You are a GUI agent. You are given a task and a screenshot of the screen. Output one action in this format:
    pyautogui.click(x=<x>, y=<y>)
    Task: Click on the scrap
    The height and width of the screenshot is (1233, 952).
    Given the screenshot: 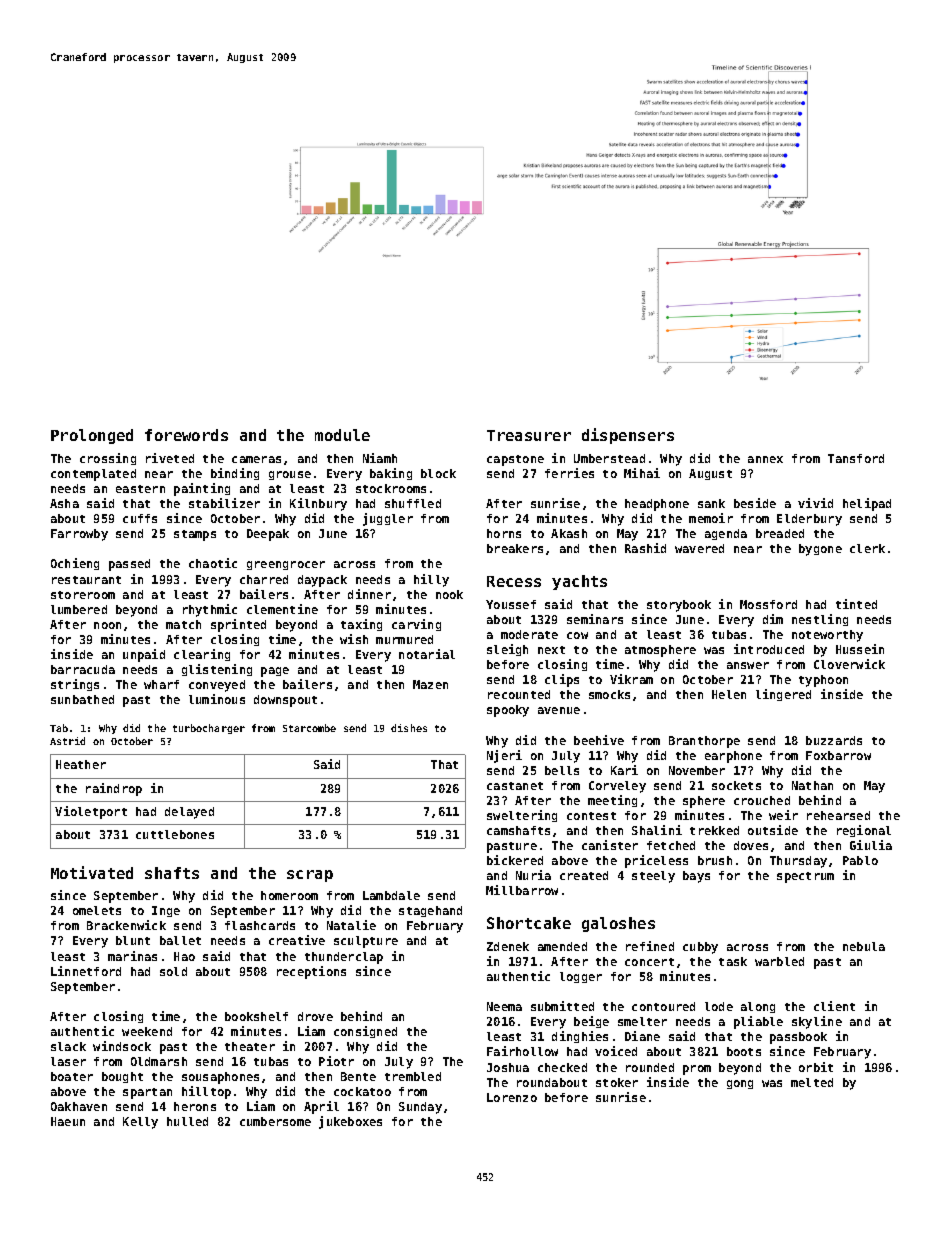 What is the action you would take?
    pyautogui.click(x=310, y=876)
